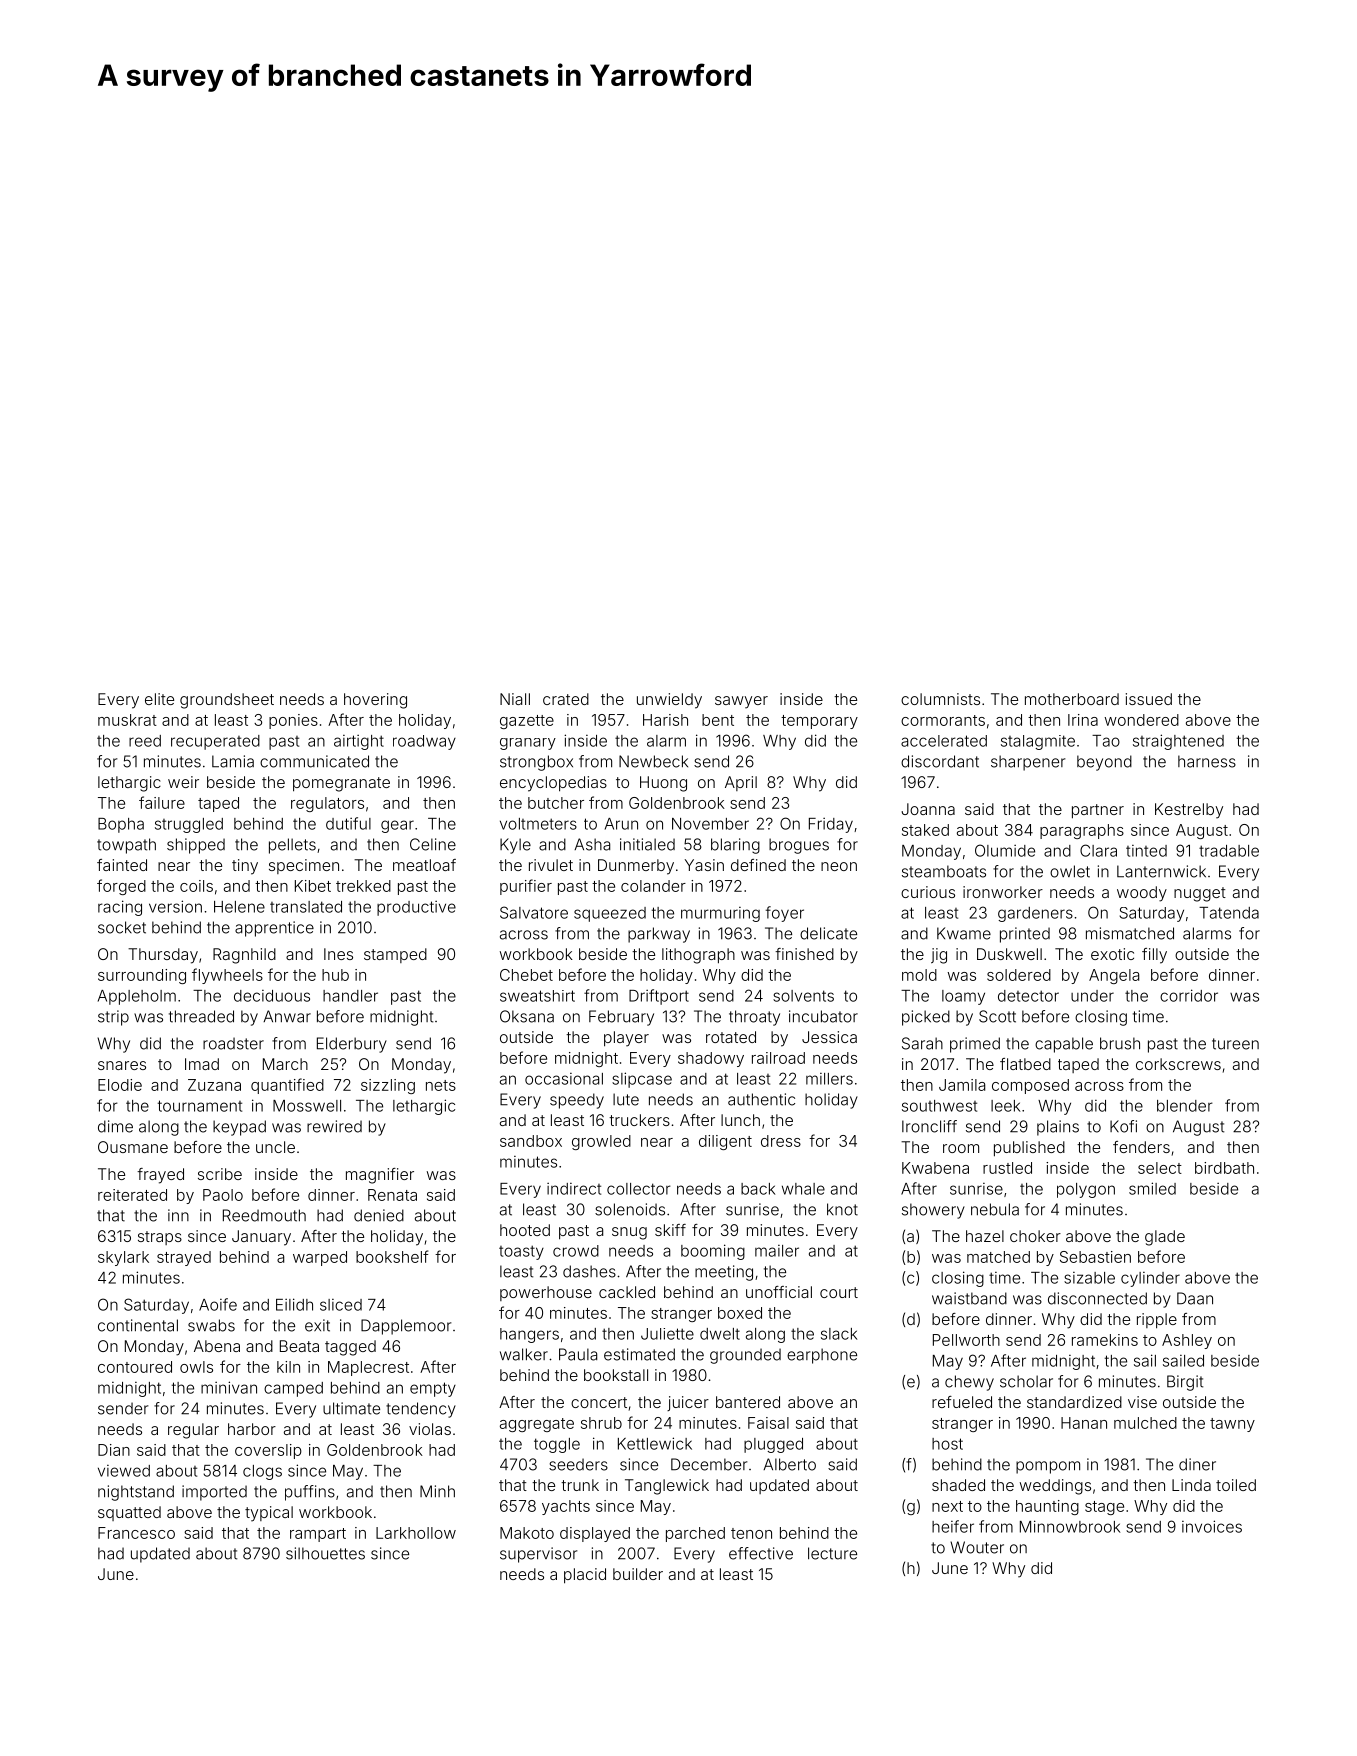 The image size is (1357, 1756). What do you see at coordinates (1064, 1045) in the screenshot?
I see `capable` at bounding box center [1064, 1045].
